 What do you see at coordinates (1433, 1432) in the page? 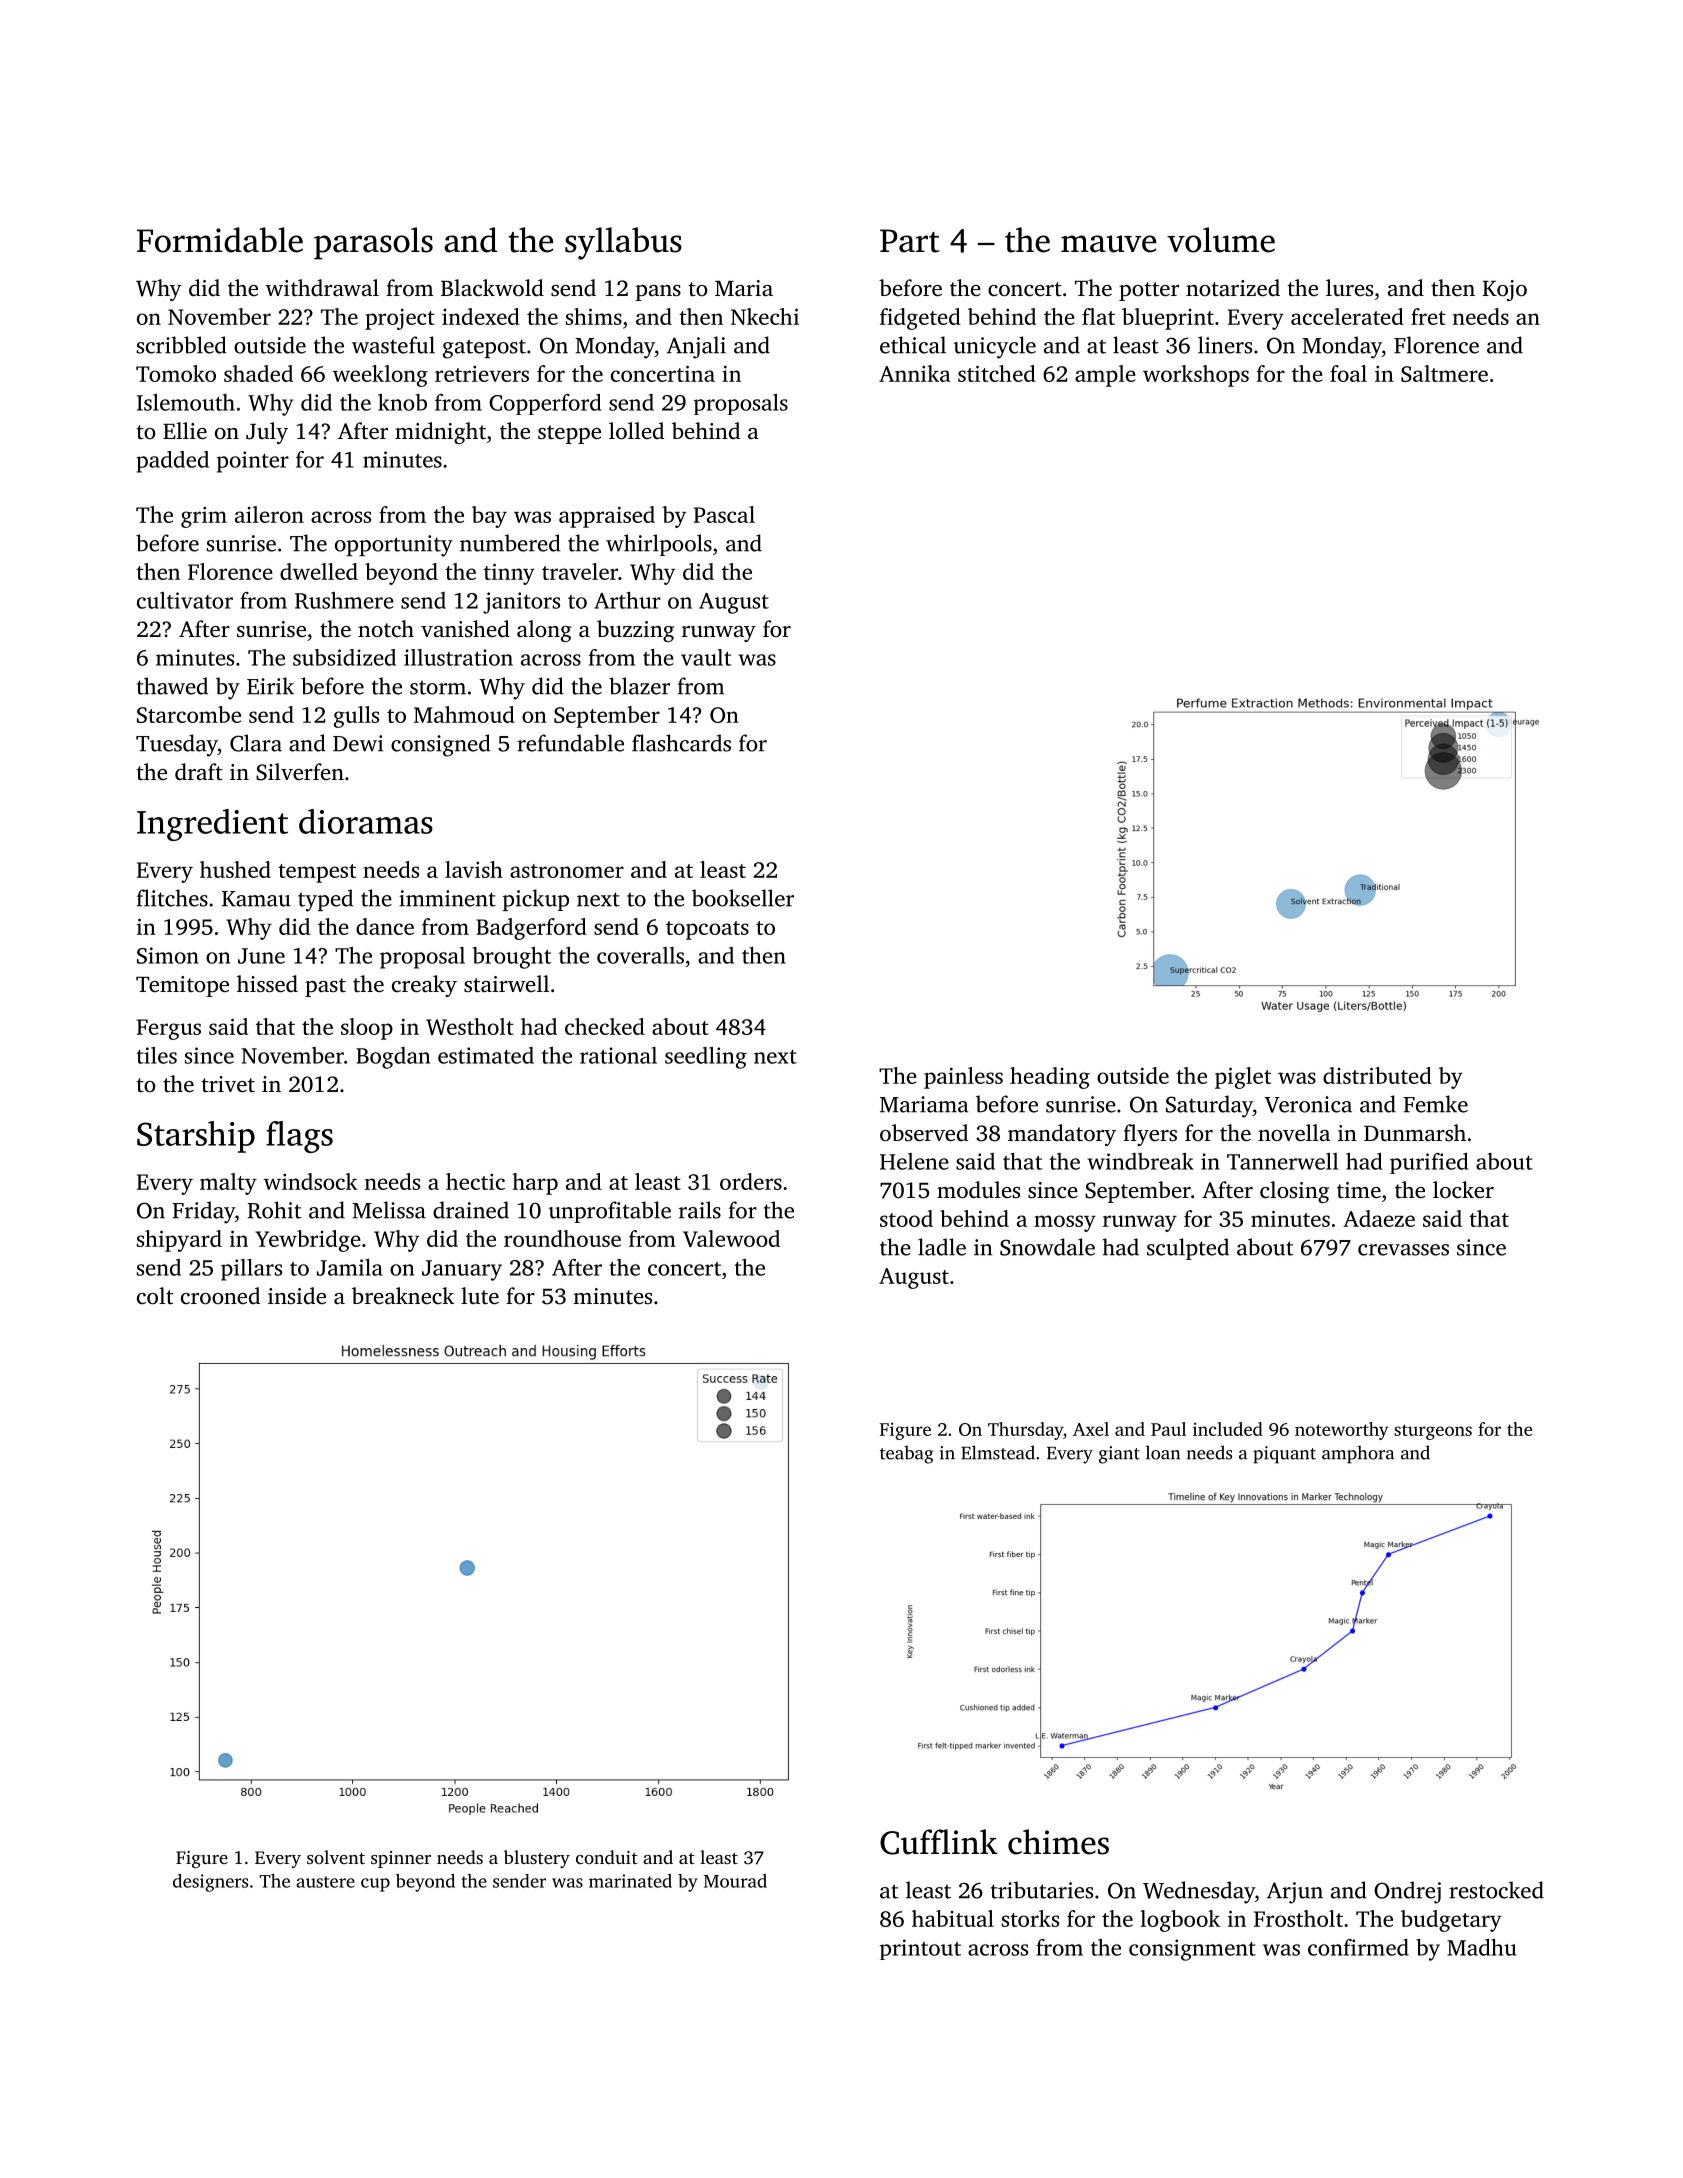
I see `sturgeons` at bounding box center [1433, 1432].
